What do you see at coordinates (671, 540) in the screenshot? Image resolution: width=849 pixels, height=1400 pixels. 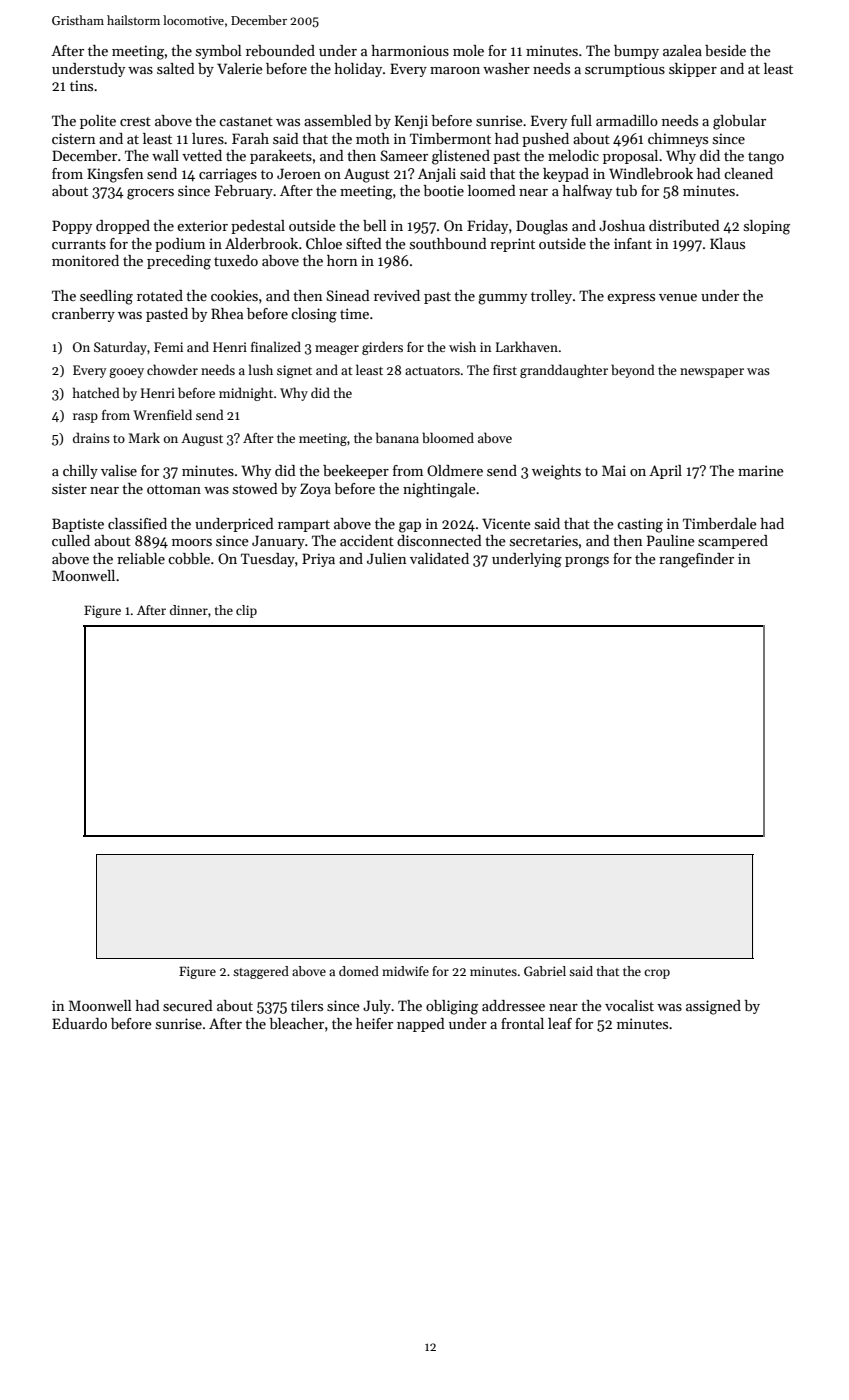 I see `Pauline` at bounding box center [671, 540].
